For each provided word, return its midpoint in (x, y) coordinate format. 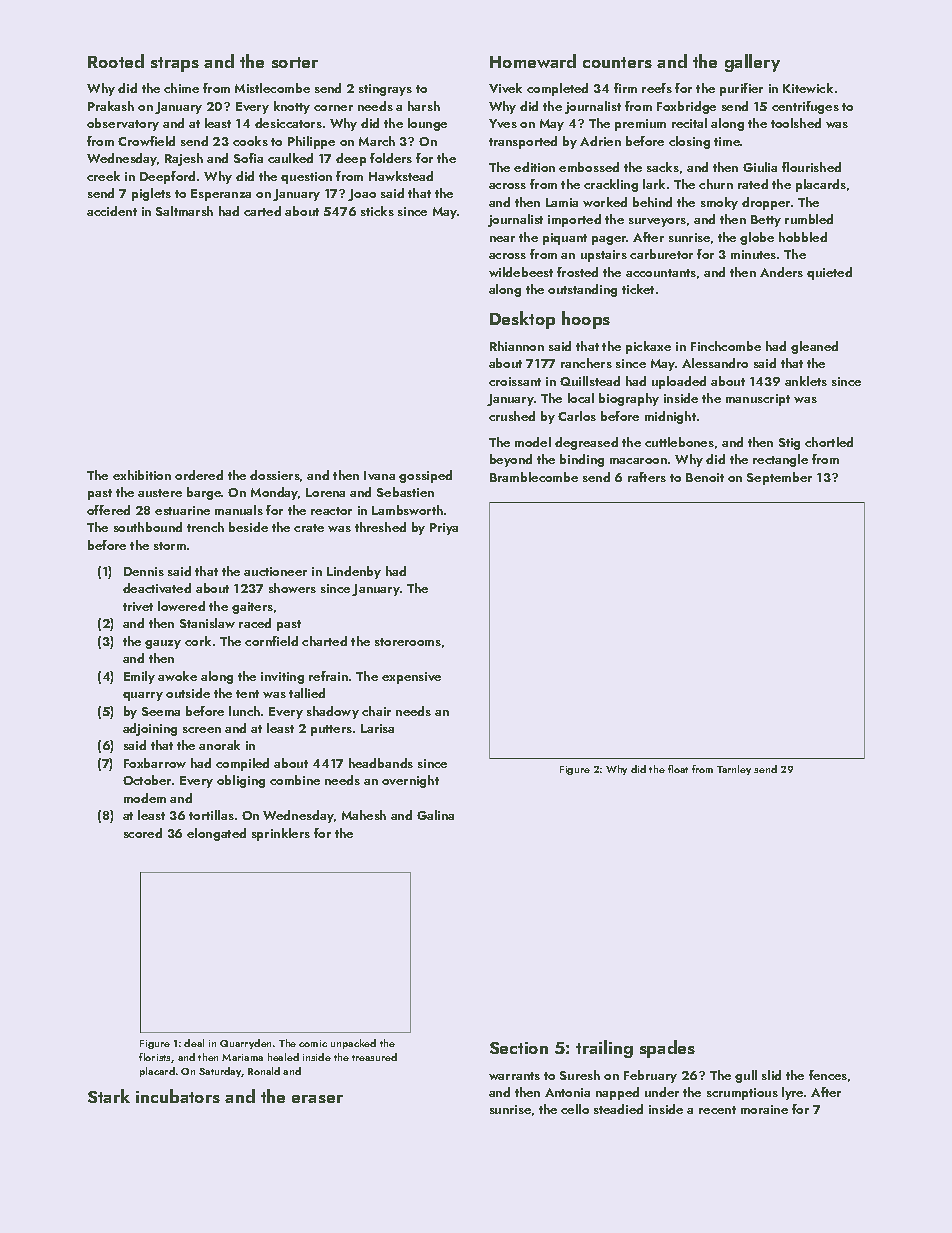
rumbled (809, 219)
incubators (178, 1096)
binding (582, 460)
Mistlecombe (272, 88)
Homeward (533, 61)
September (779, 478)
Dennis (144, 571)
